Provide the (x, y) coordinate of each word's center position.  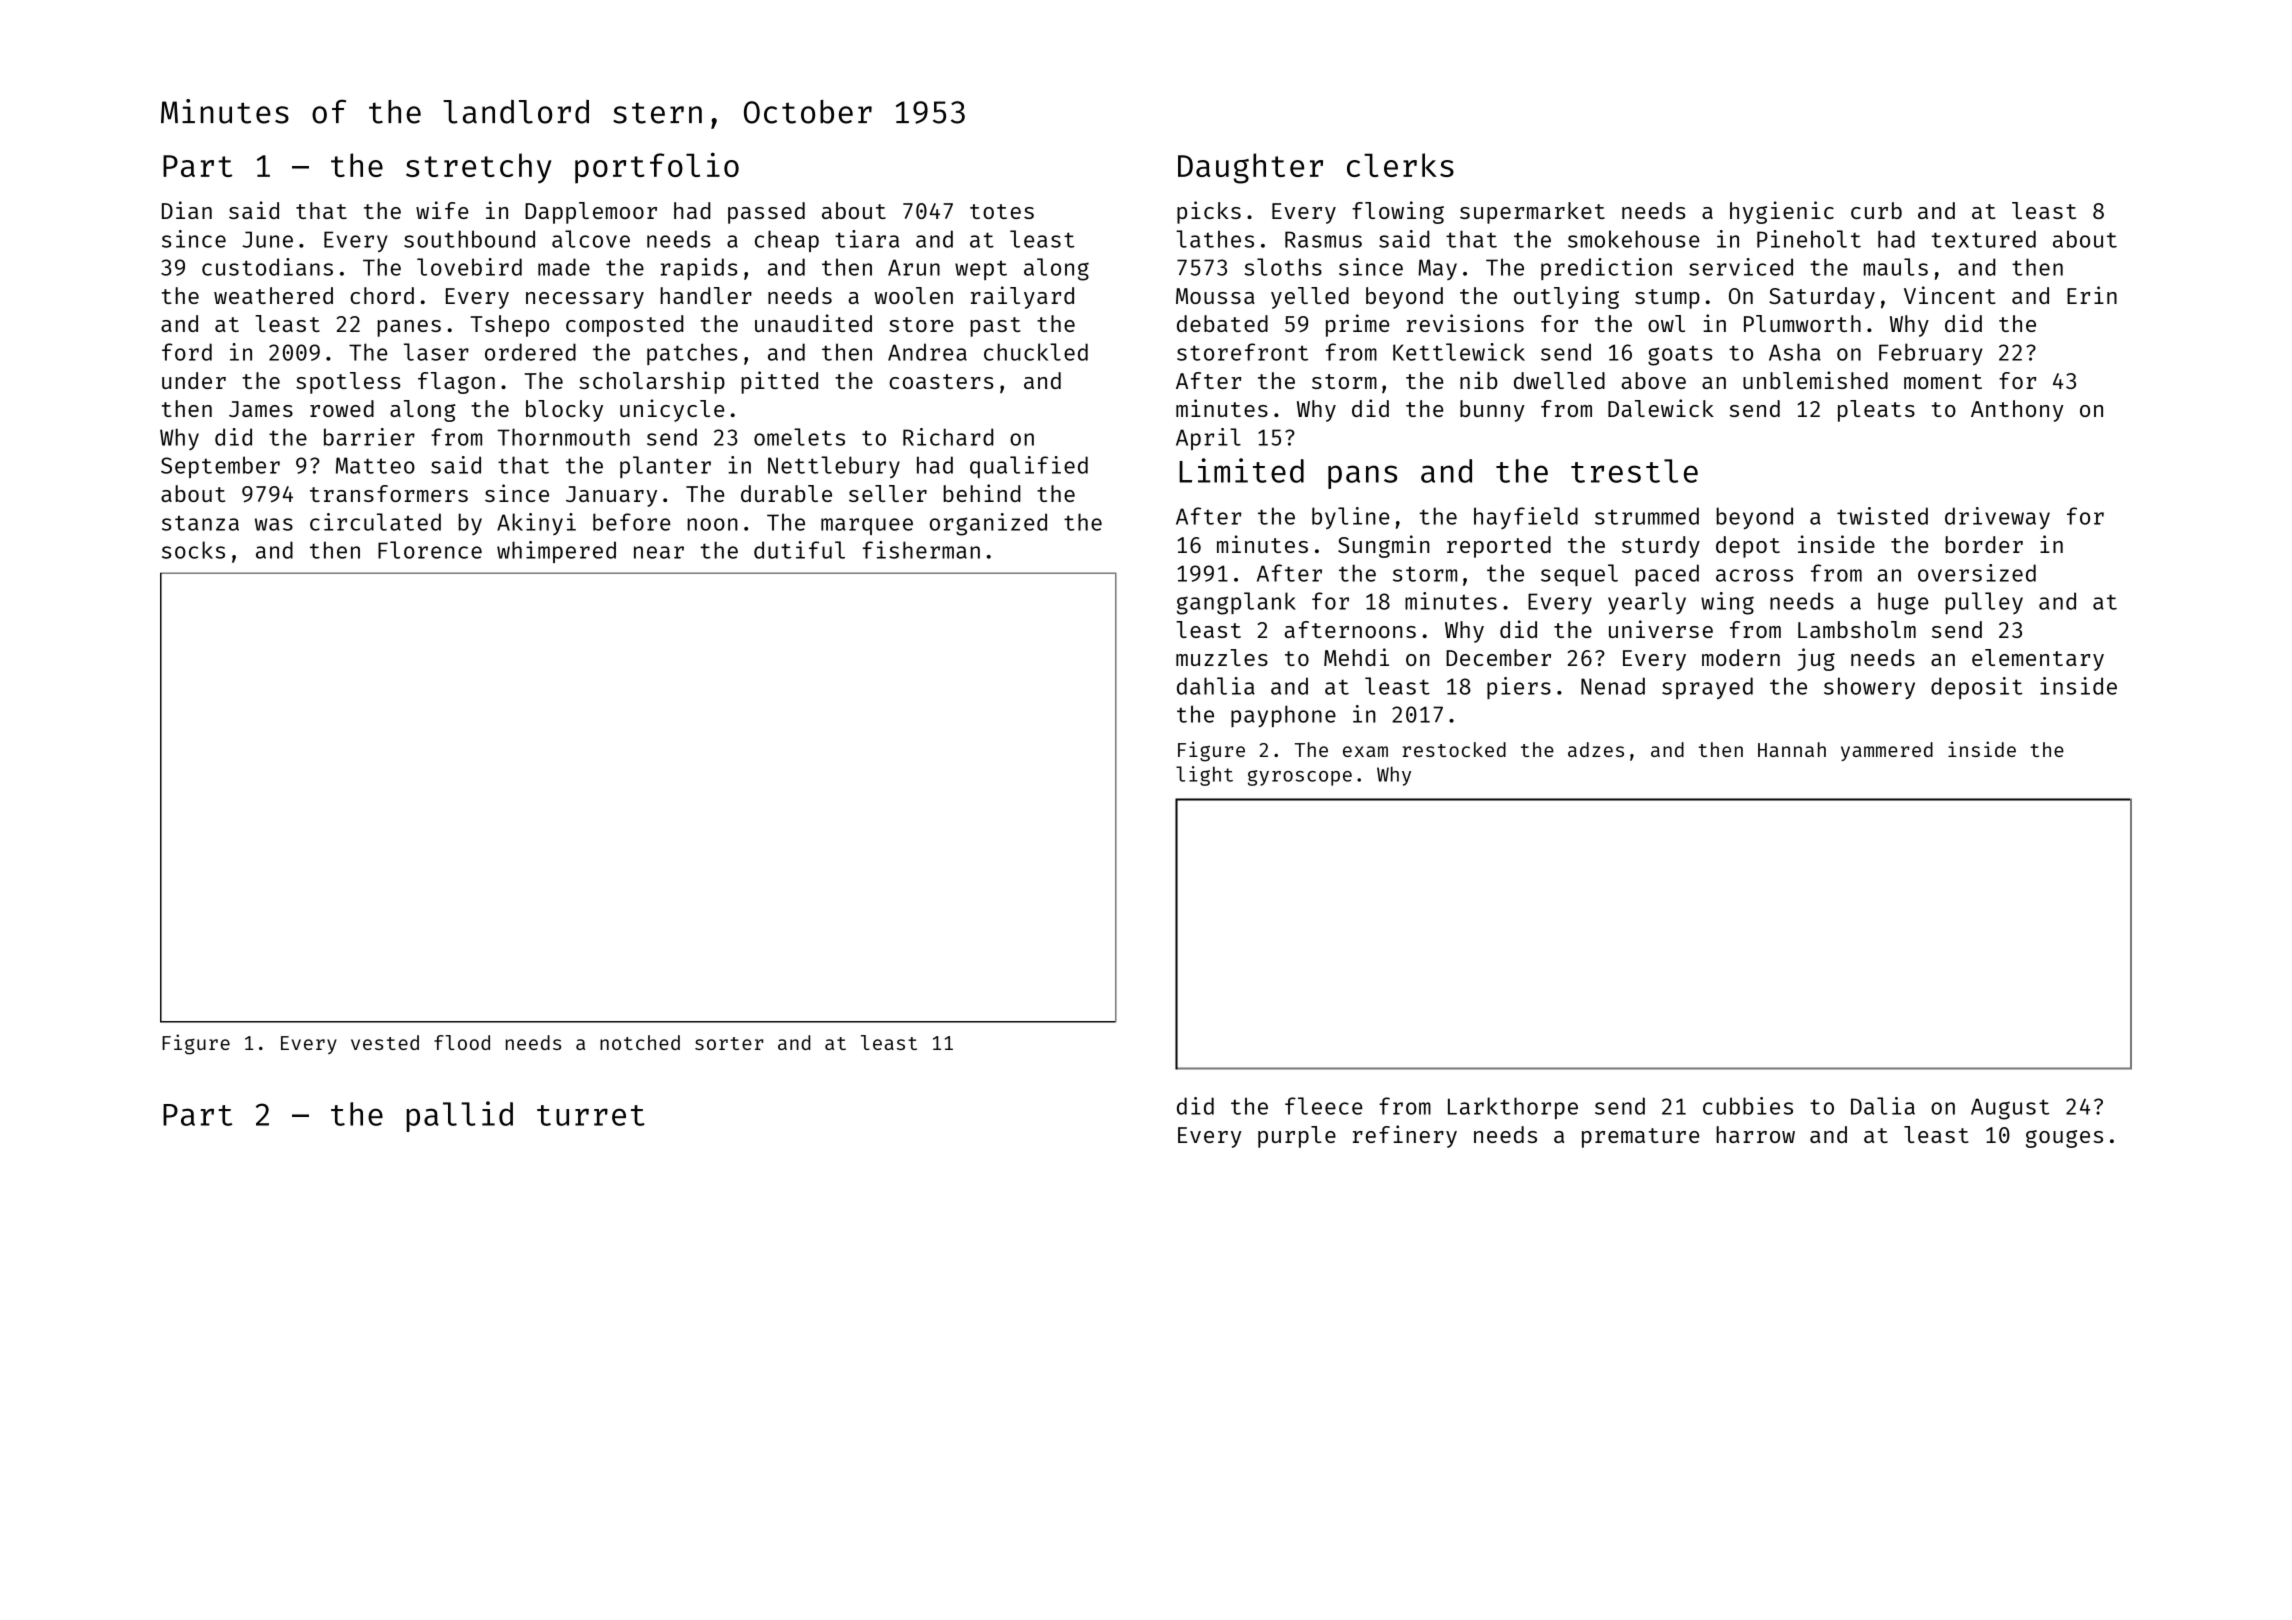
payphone (1283, 716)
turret (591, 1115)
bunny (1492, 411)
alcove (591, 239)
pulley (1984, 603)
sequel (1579, 575)
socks (193, 550)
